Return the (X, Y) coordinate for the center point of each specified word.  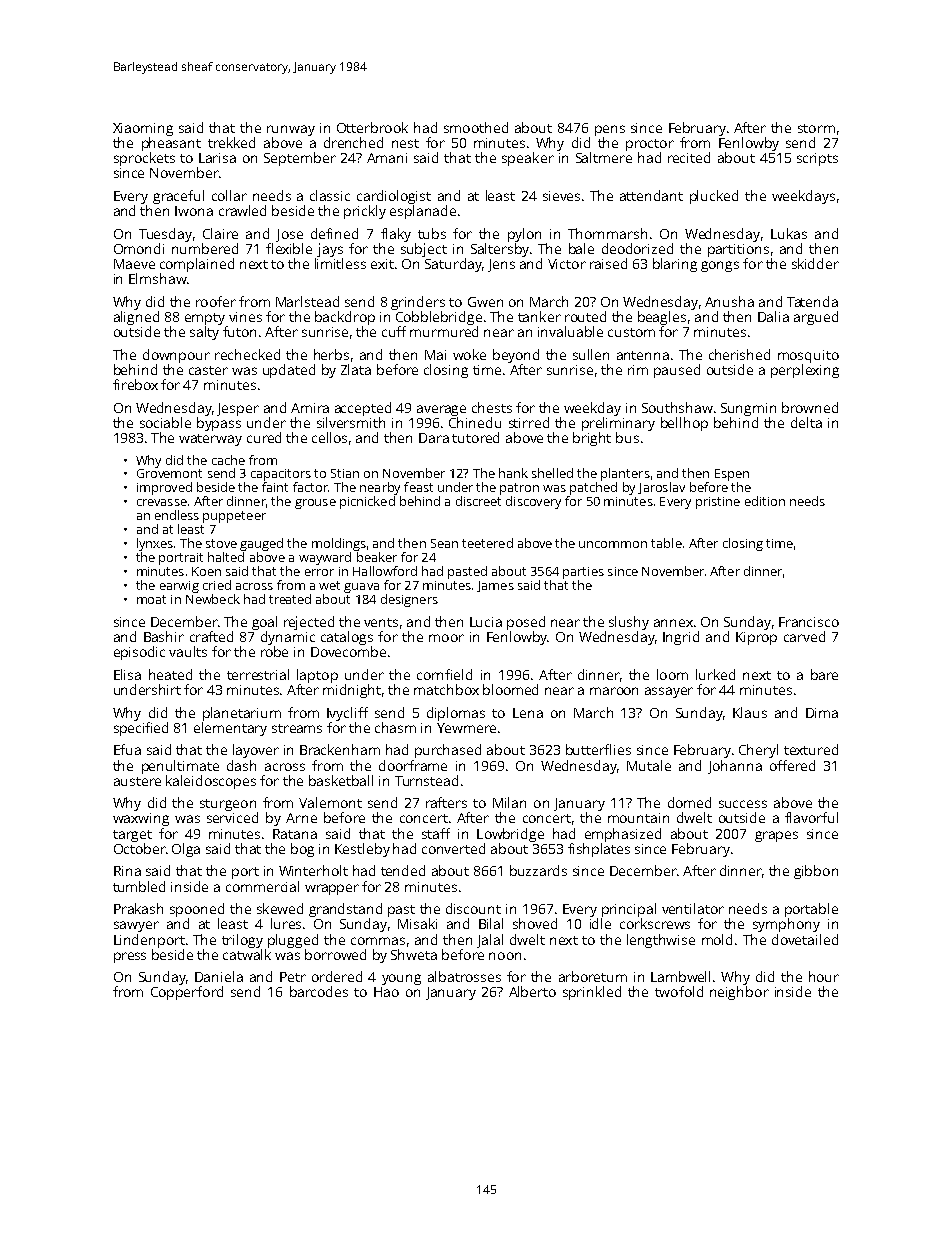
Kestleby (362, 850)
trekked (231, 142)
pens (610, 130)
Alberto (532, 991)
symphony (786, 925)
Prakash (138, 908)
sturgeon (228, 805)
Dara (434, 438)
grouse (315, 504)
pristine (718, 503)
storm (816, 128)
